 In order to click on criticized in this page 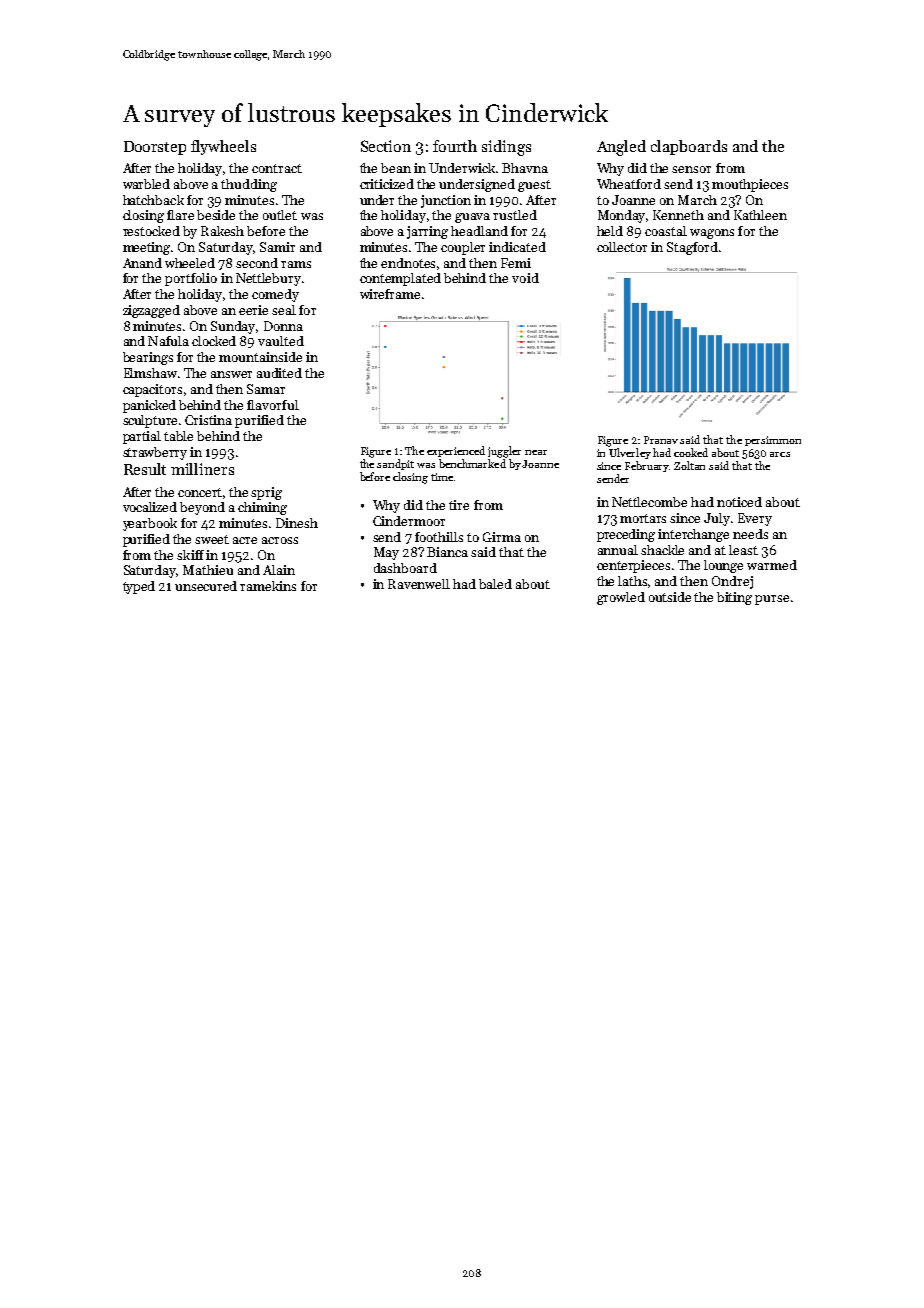, I will do `click(387, 184)`.
